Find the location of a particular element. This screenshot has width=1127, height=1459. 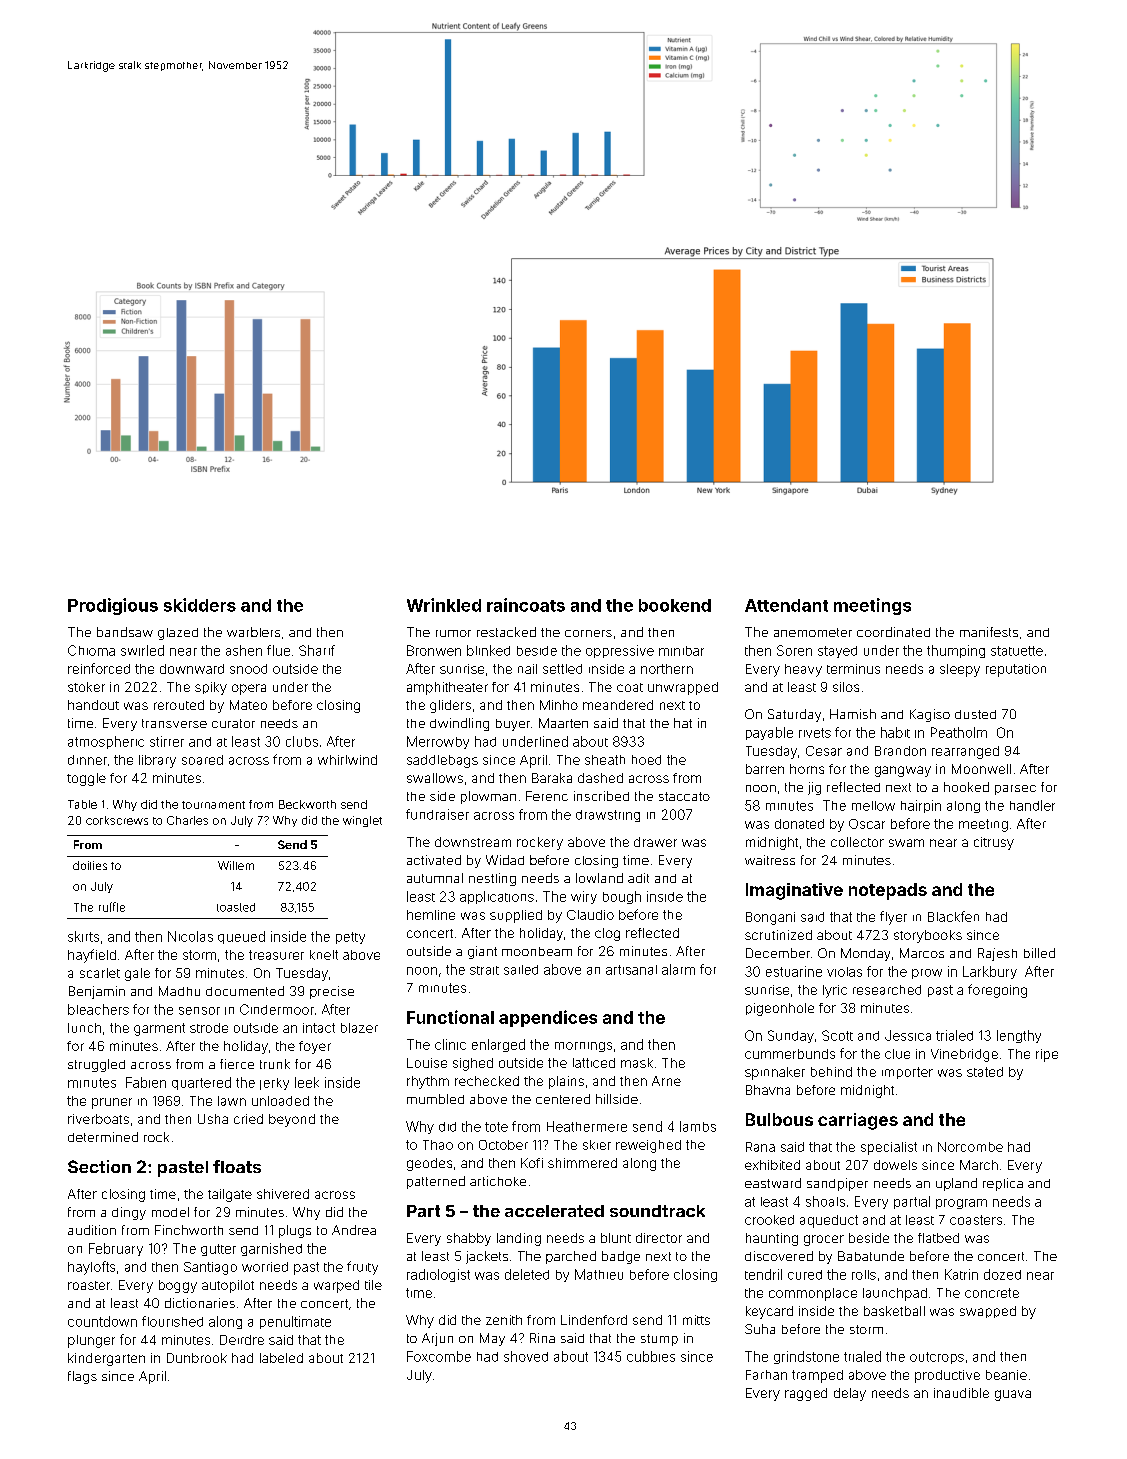

Madhu is located at coordinates (179, 991).
